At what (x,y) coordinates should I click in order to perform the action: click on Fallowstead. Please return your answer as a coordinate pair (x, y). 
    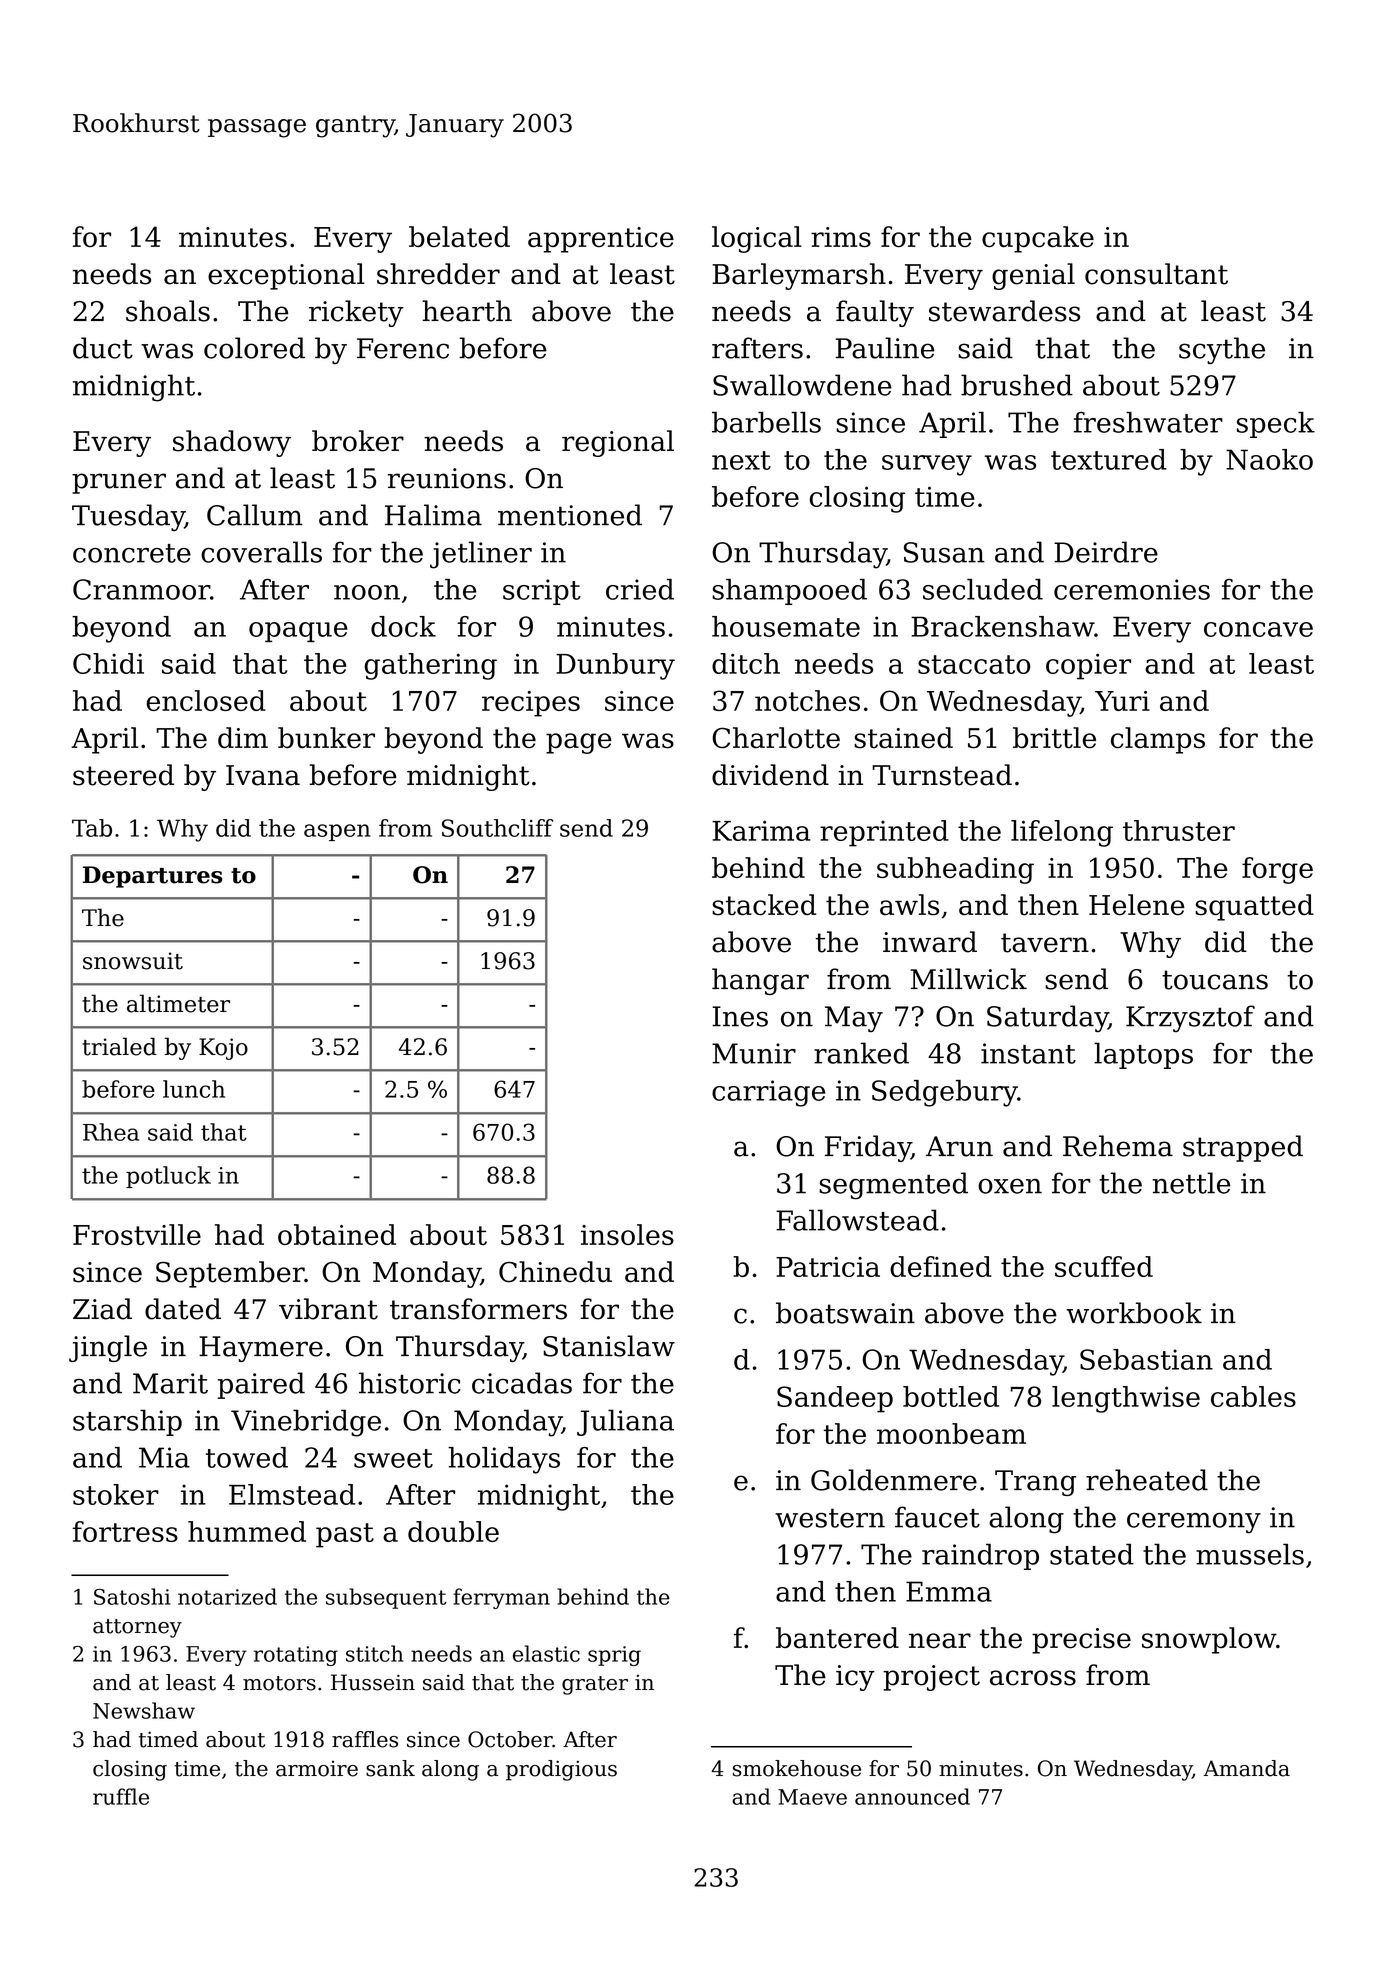
    Looking at the image, I should click on (857, 1220).
